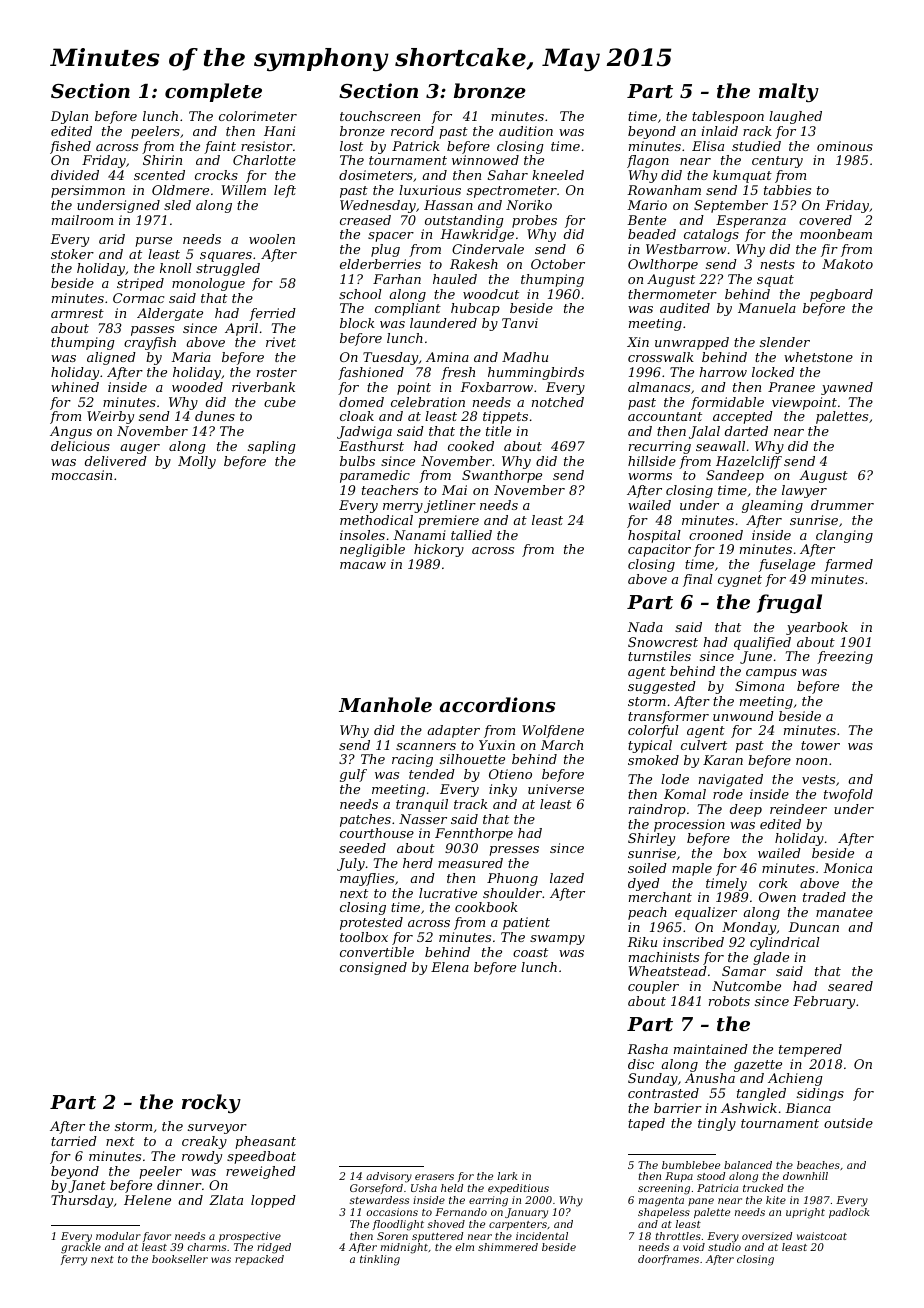 The height and width of the screenshot is (1308, 924). Describe the element at coordinates (180, 190) in the screenshot. I see `Oldmere` at that location.
